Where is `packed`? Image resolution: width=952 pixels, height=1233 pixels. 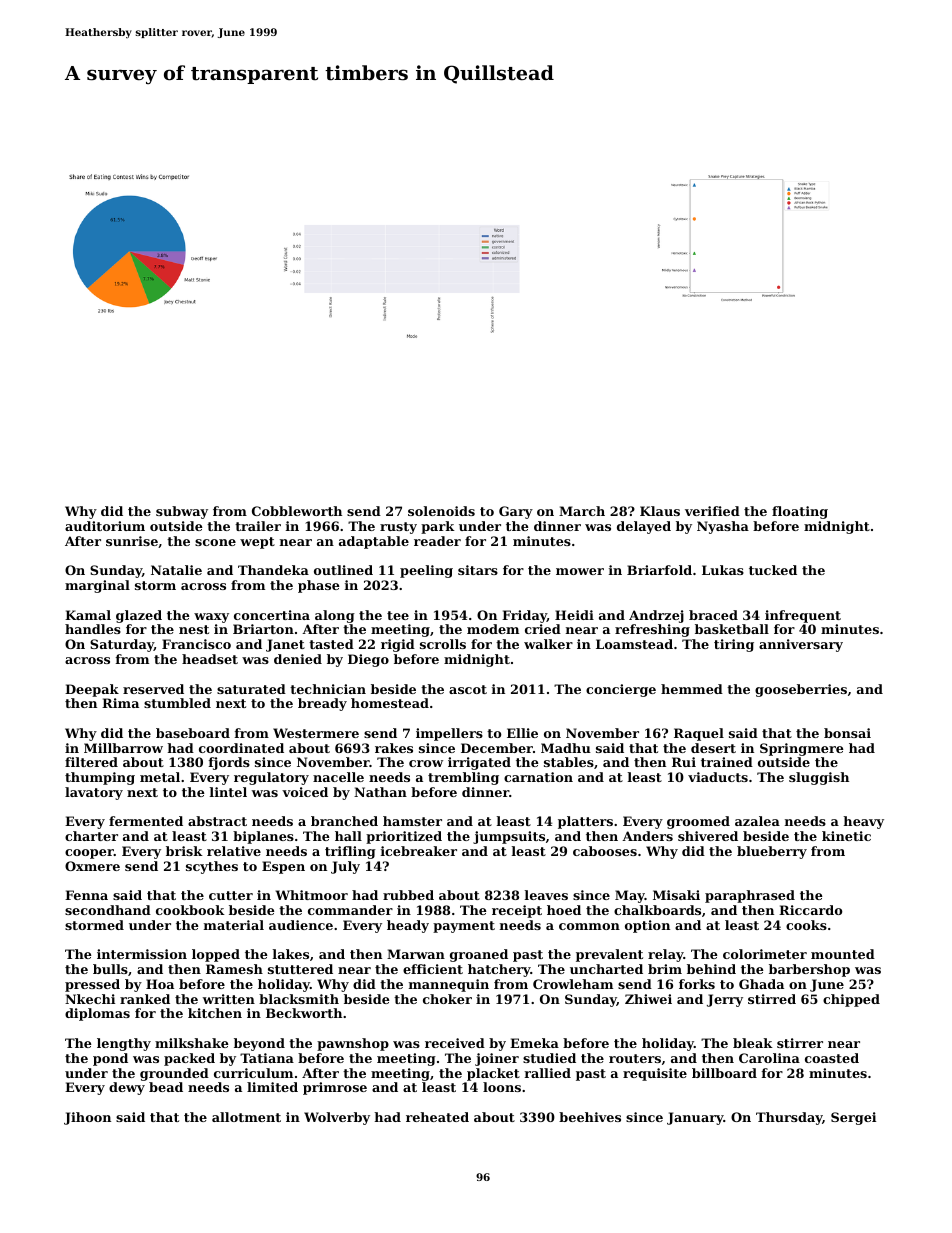
packed is located at coordinates (189, 1059).
